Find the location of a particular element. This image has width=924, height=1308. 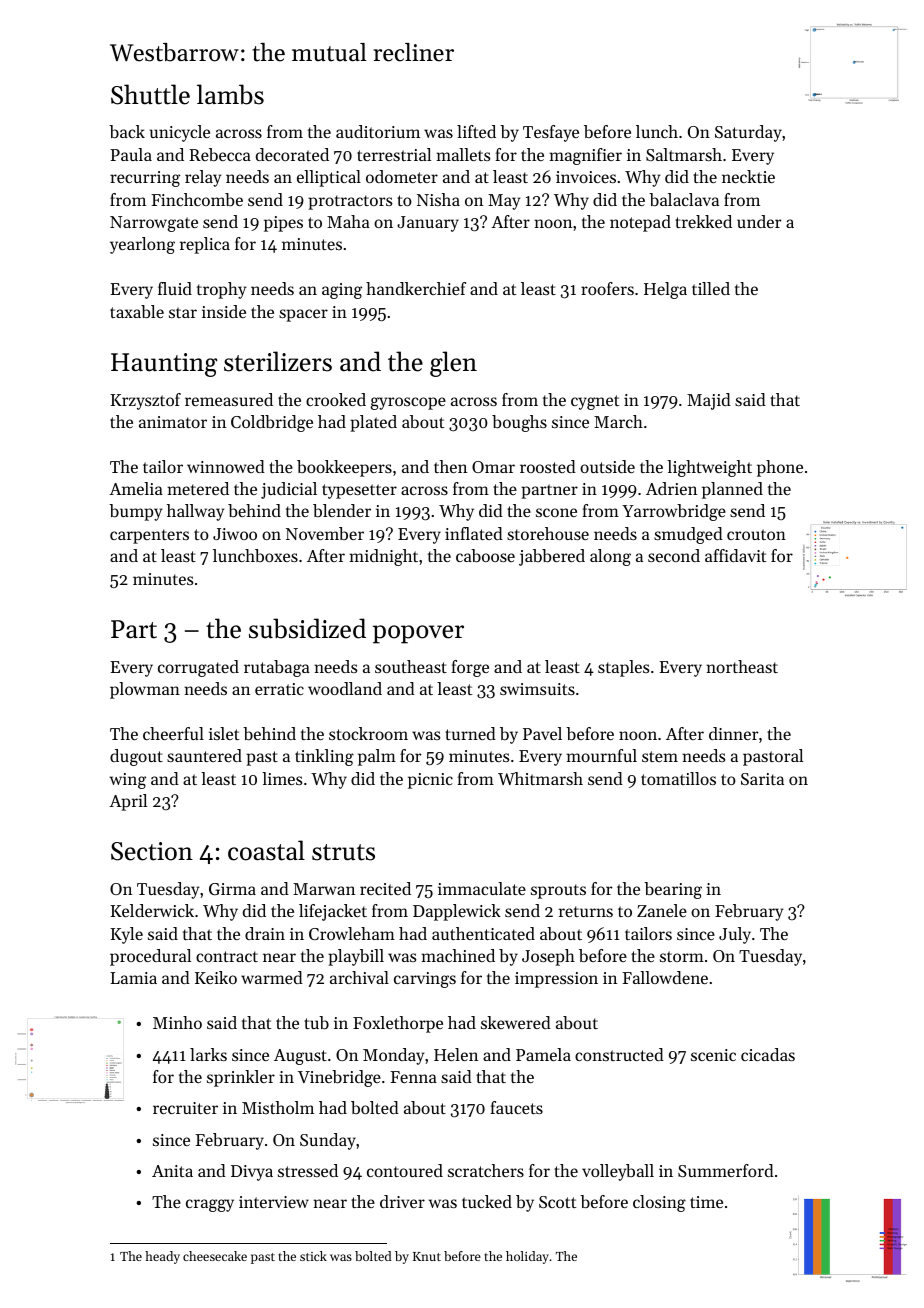

under is located at coordinates (759, 221).
